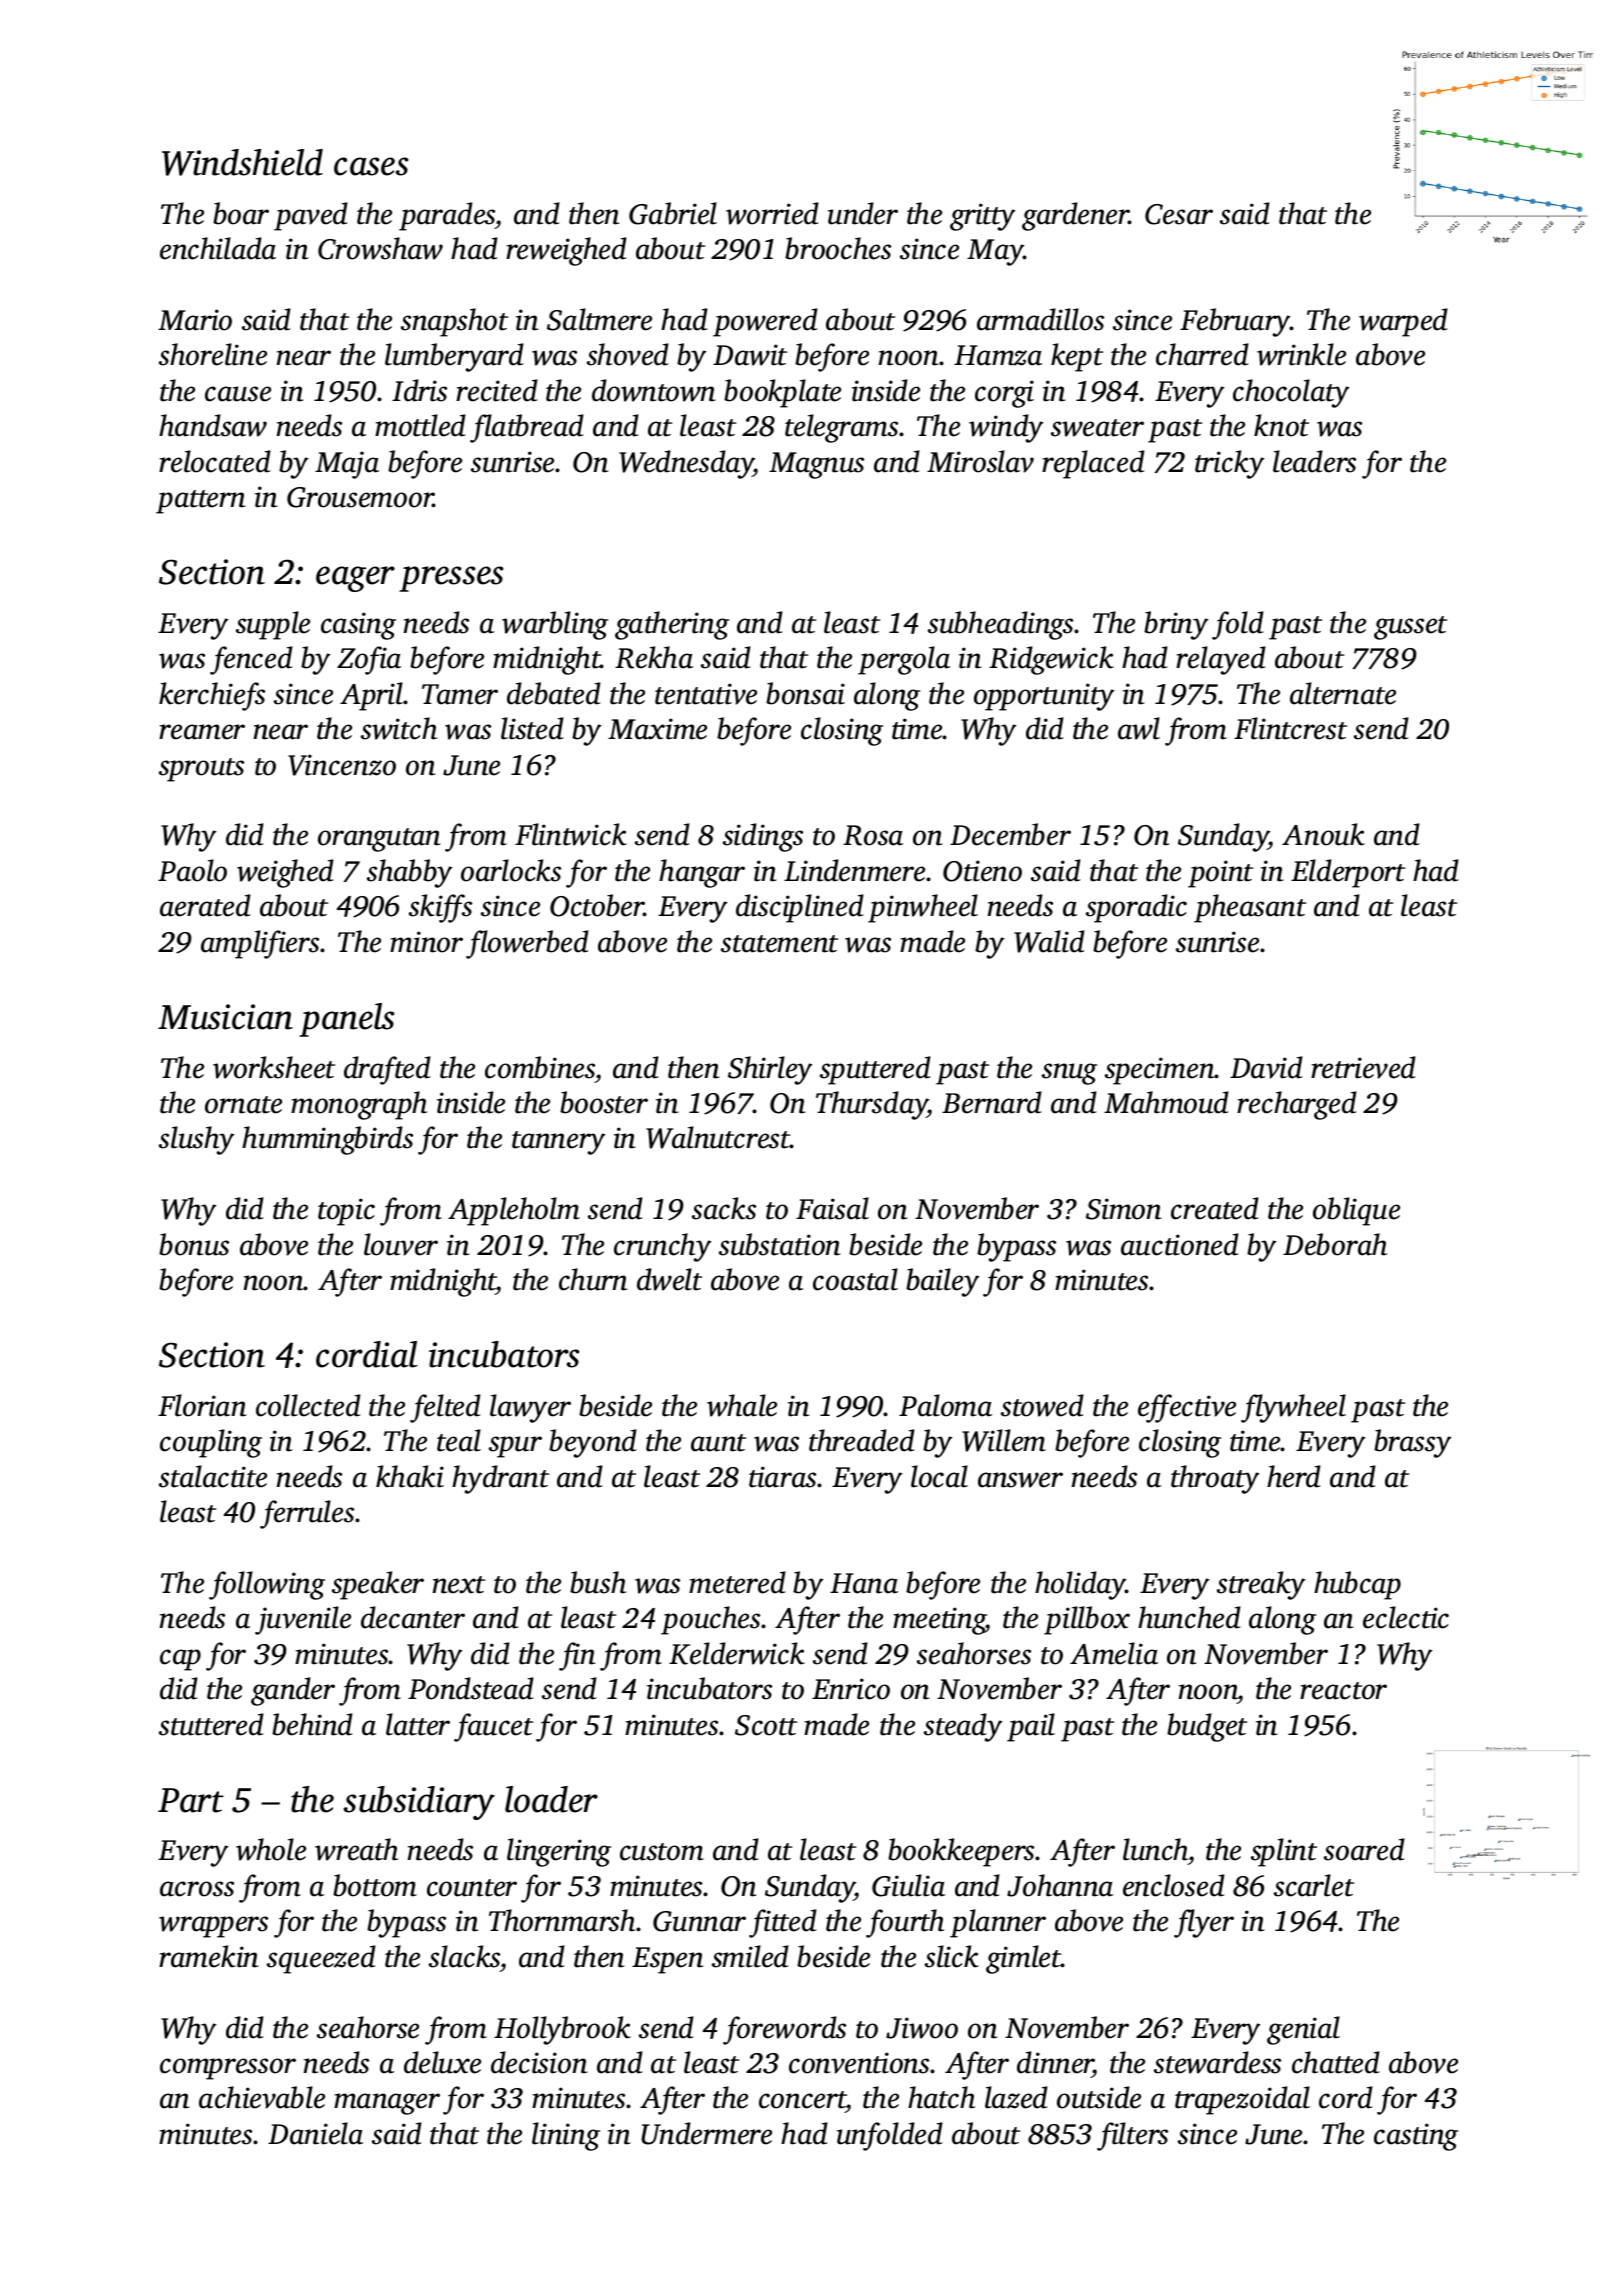  Describe the element at coordinates (213, 354) in the page. I see `shoreline` at that location.
